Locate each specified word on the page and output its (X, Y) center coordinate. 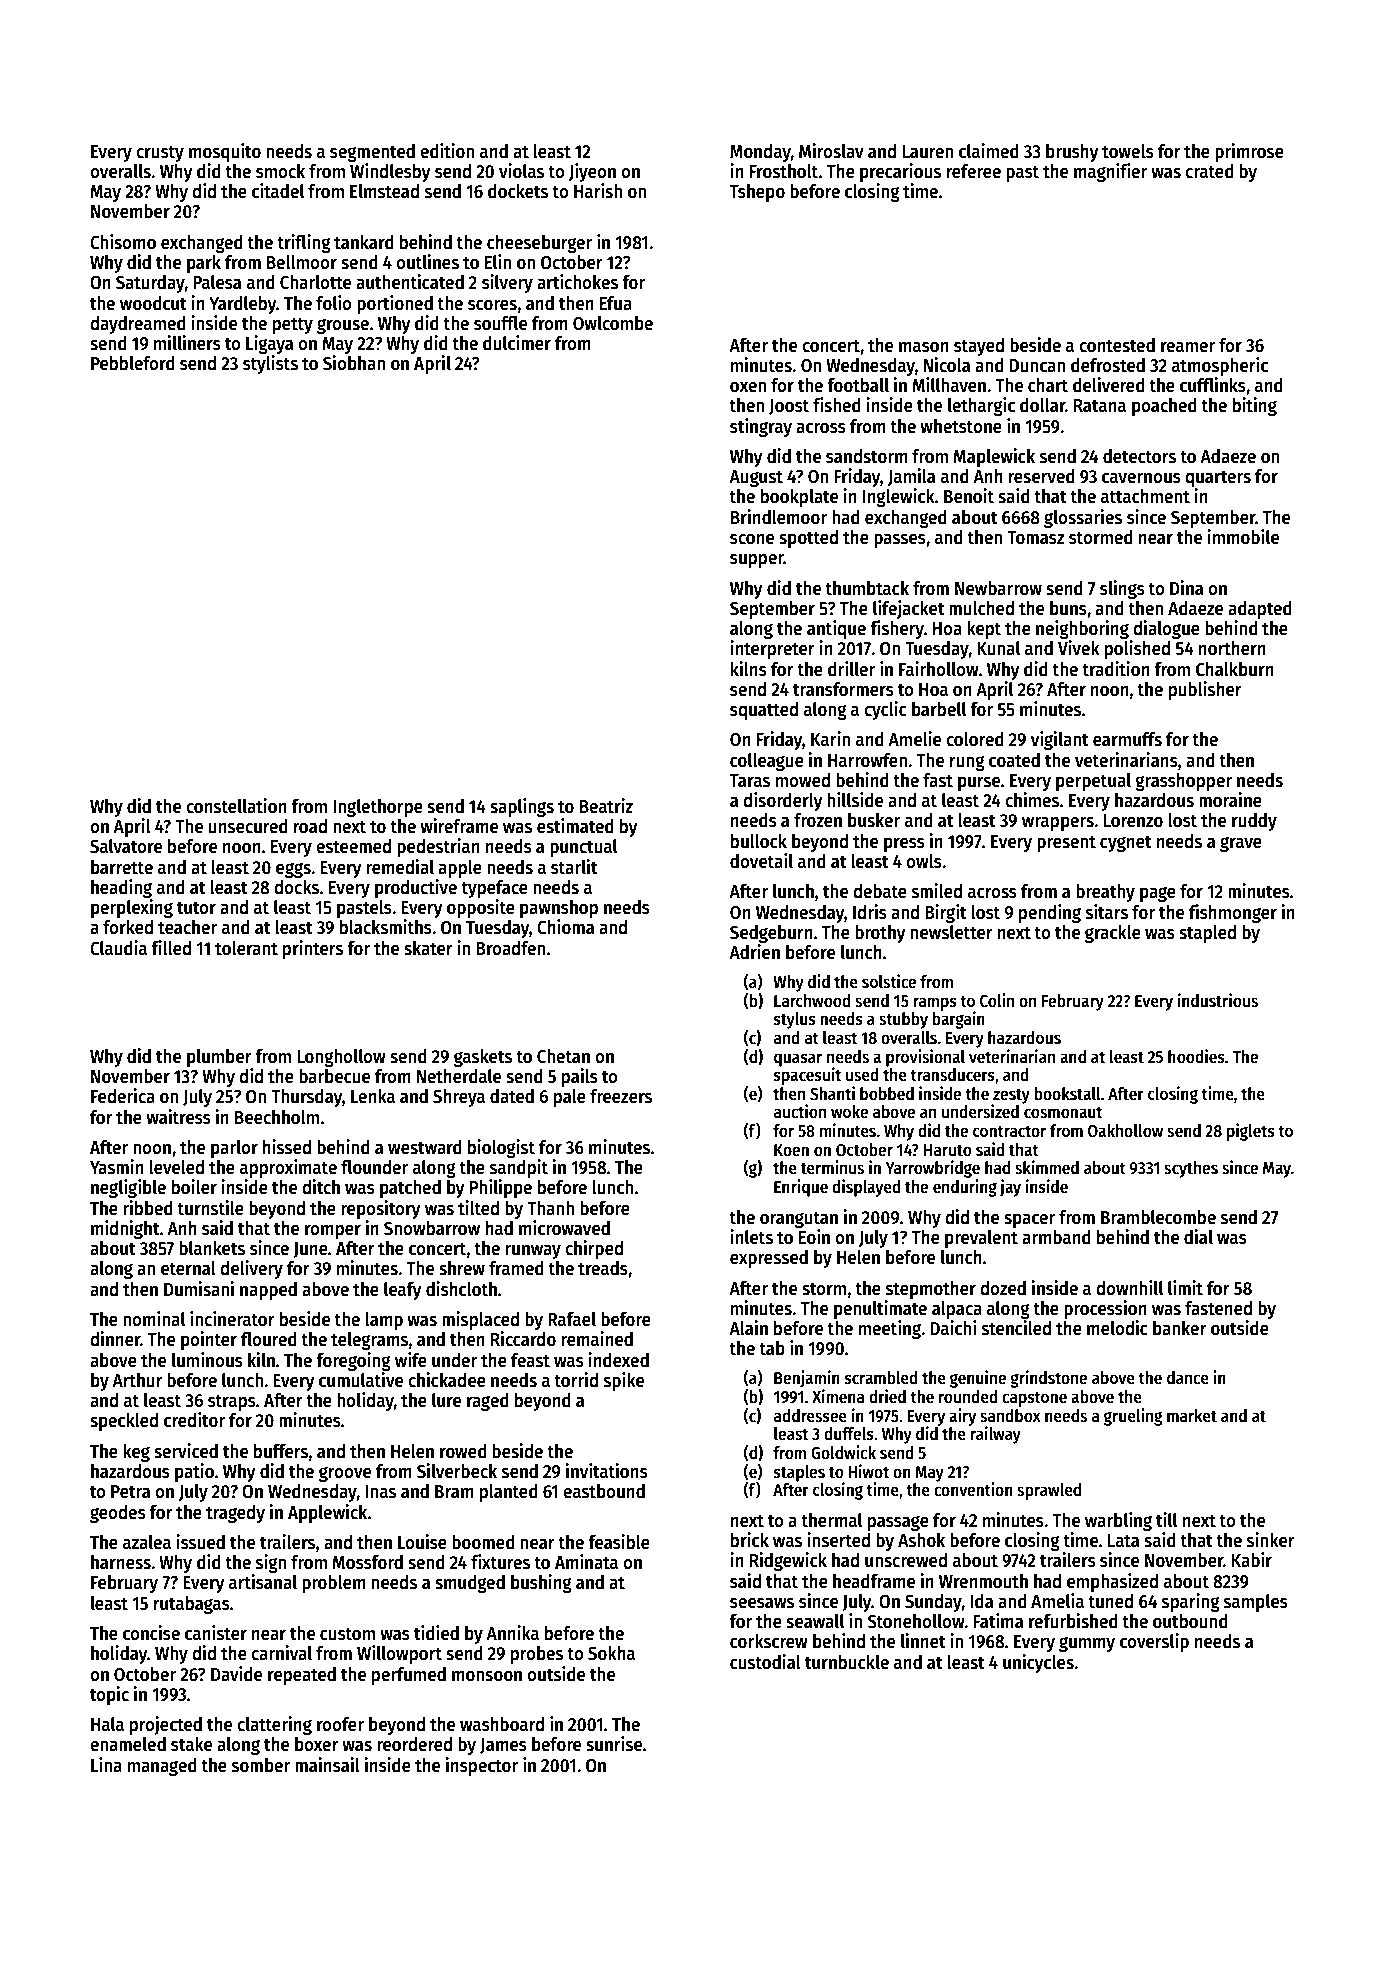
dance (1188, 1378)
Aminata (586, 1562)
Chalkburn (1235, 669)
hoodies (1196, 1056)
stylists (270, 364)
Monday (760, 153)
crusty (160, 153)
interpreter (772, 649)
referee (974, 171)
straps (232, 1402)
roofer (340, 1724)
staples (799, 1473)
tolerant (246, 948)
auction (800, 1111)
